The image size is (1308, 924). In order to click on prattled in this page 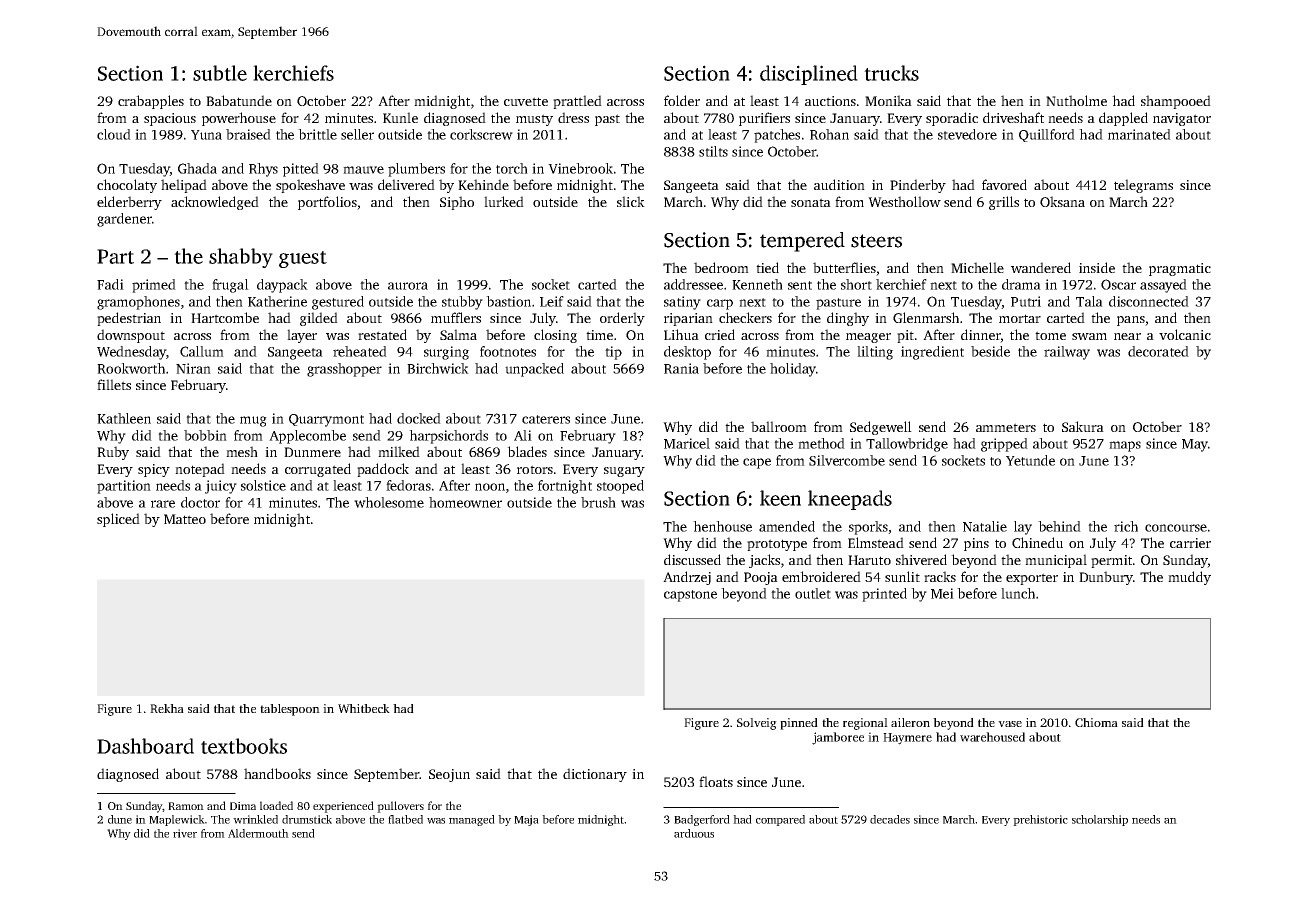, I will do `click(577, 102)`.
